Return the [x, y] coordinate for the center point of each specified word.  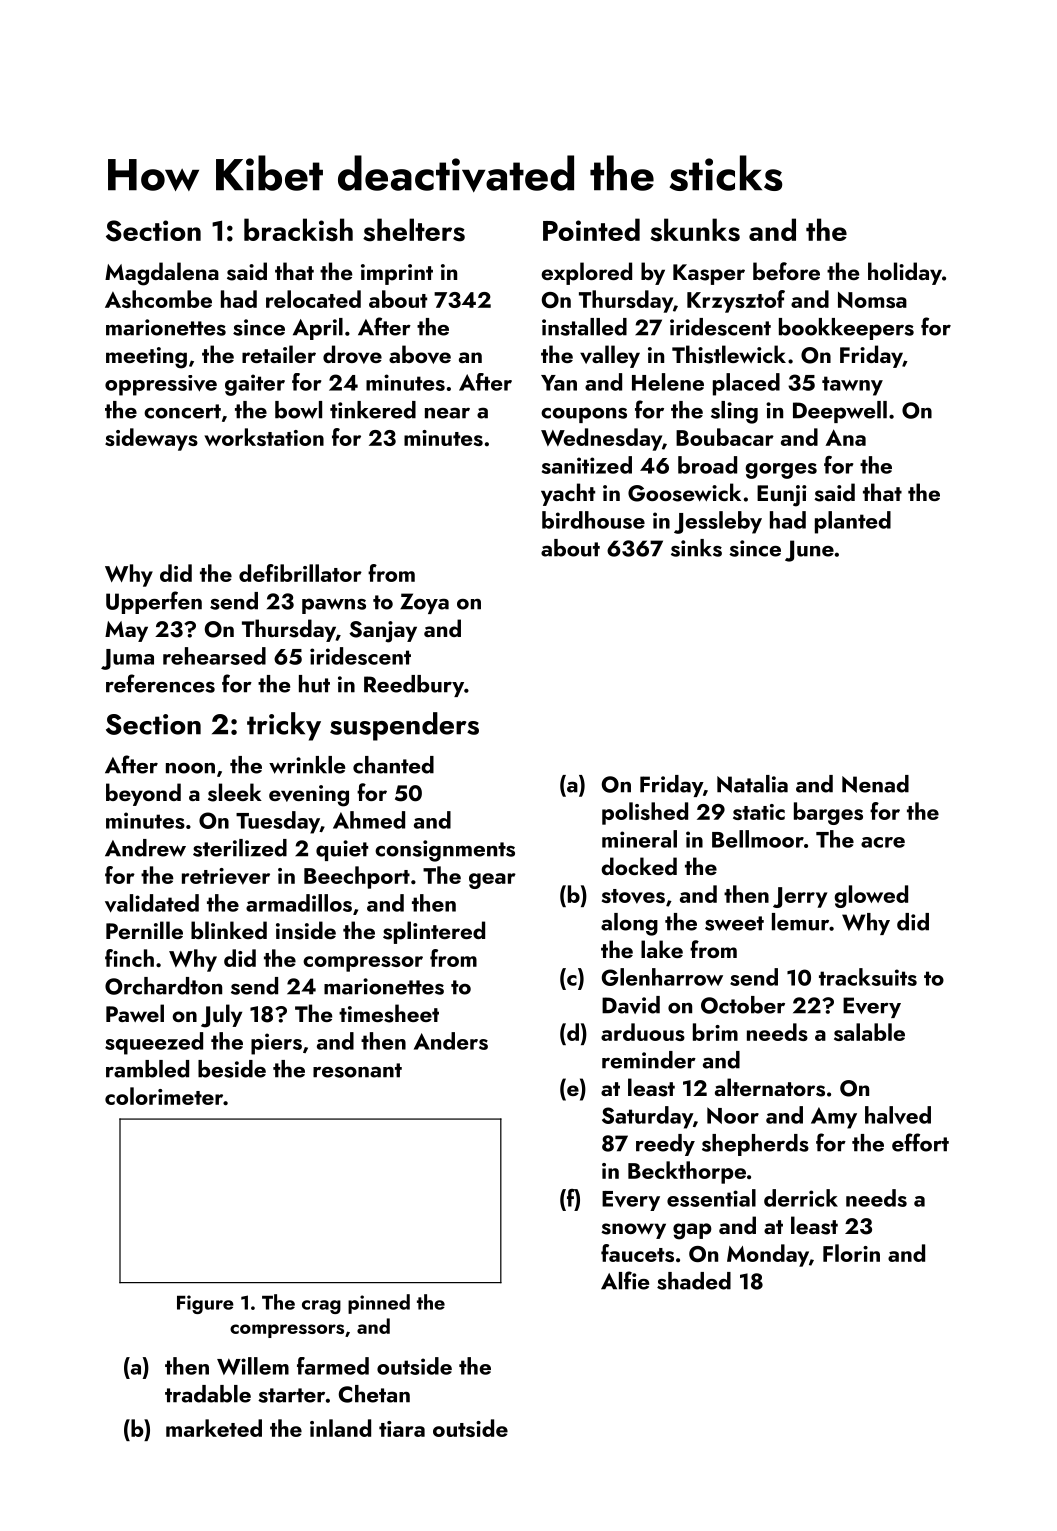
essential [711, 1198]
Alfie [625, 1280]
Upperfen [154, 602]
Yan [559, 383]
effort [920, 1142]
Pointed [591, 229]
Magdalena [162, 274]
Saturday [647, 1117]
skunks [695, 230]
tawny [852, 386]
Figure [205, 1304]
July [221, 1016]
